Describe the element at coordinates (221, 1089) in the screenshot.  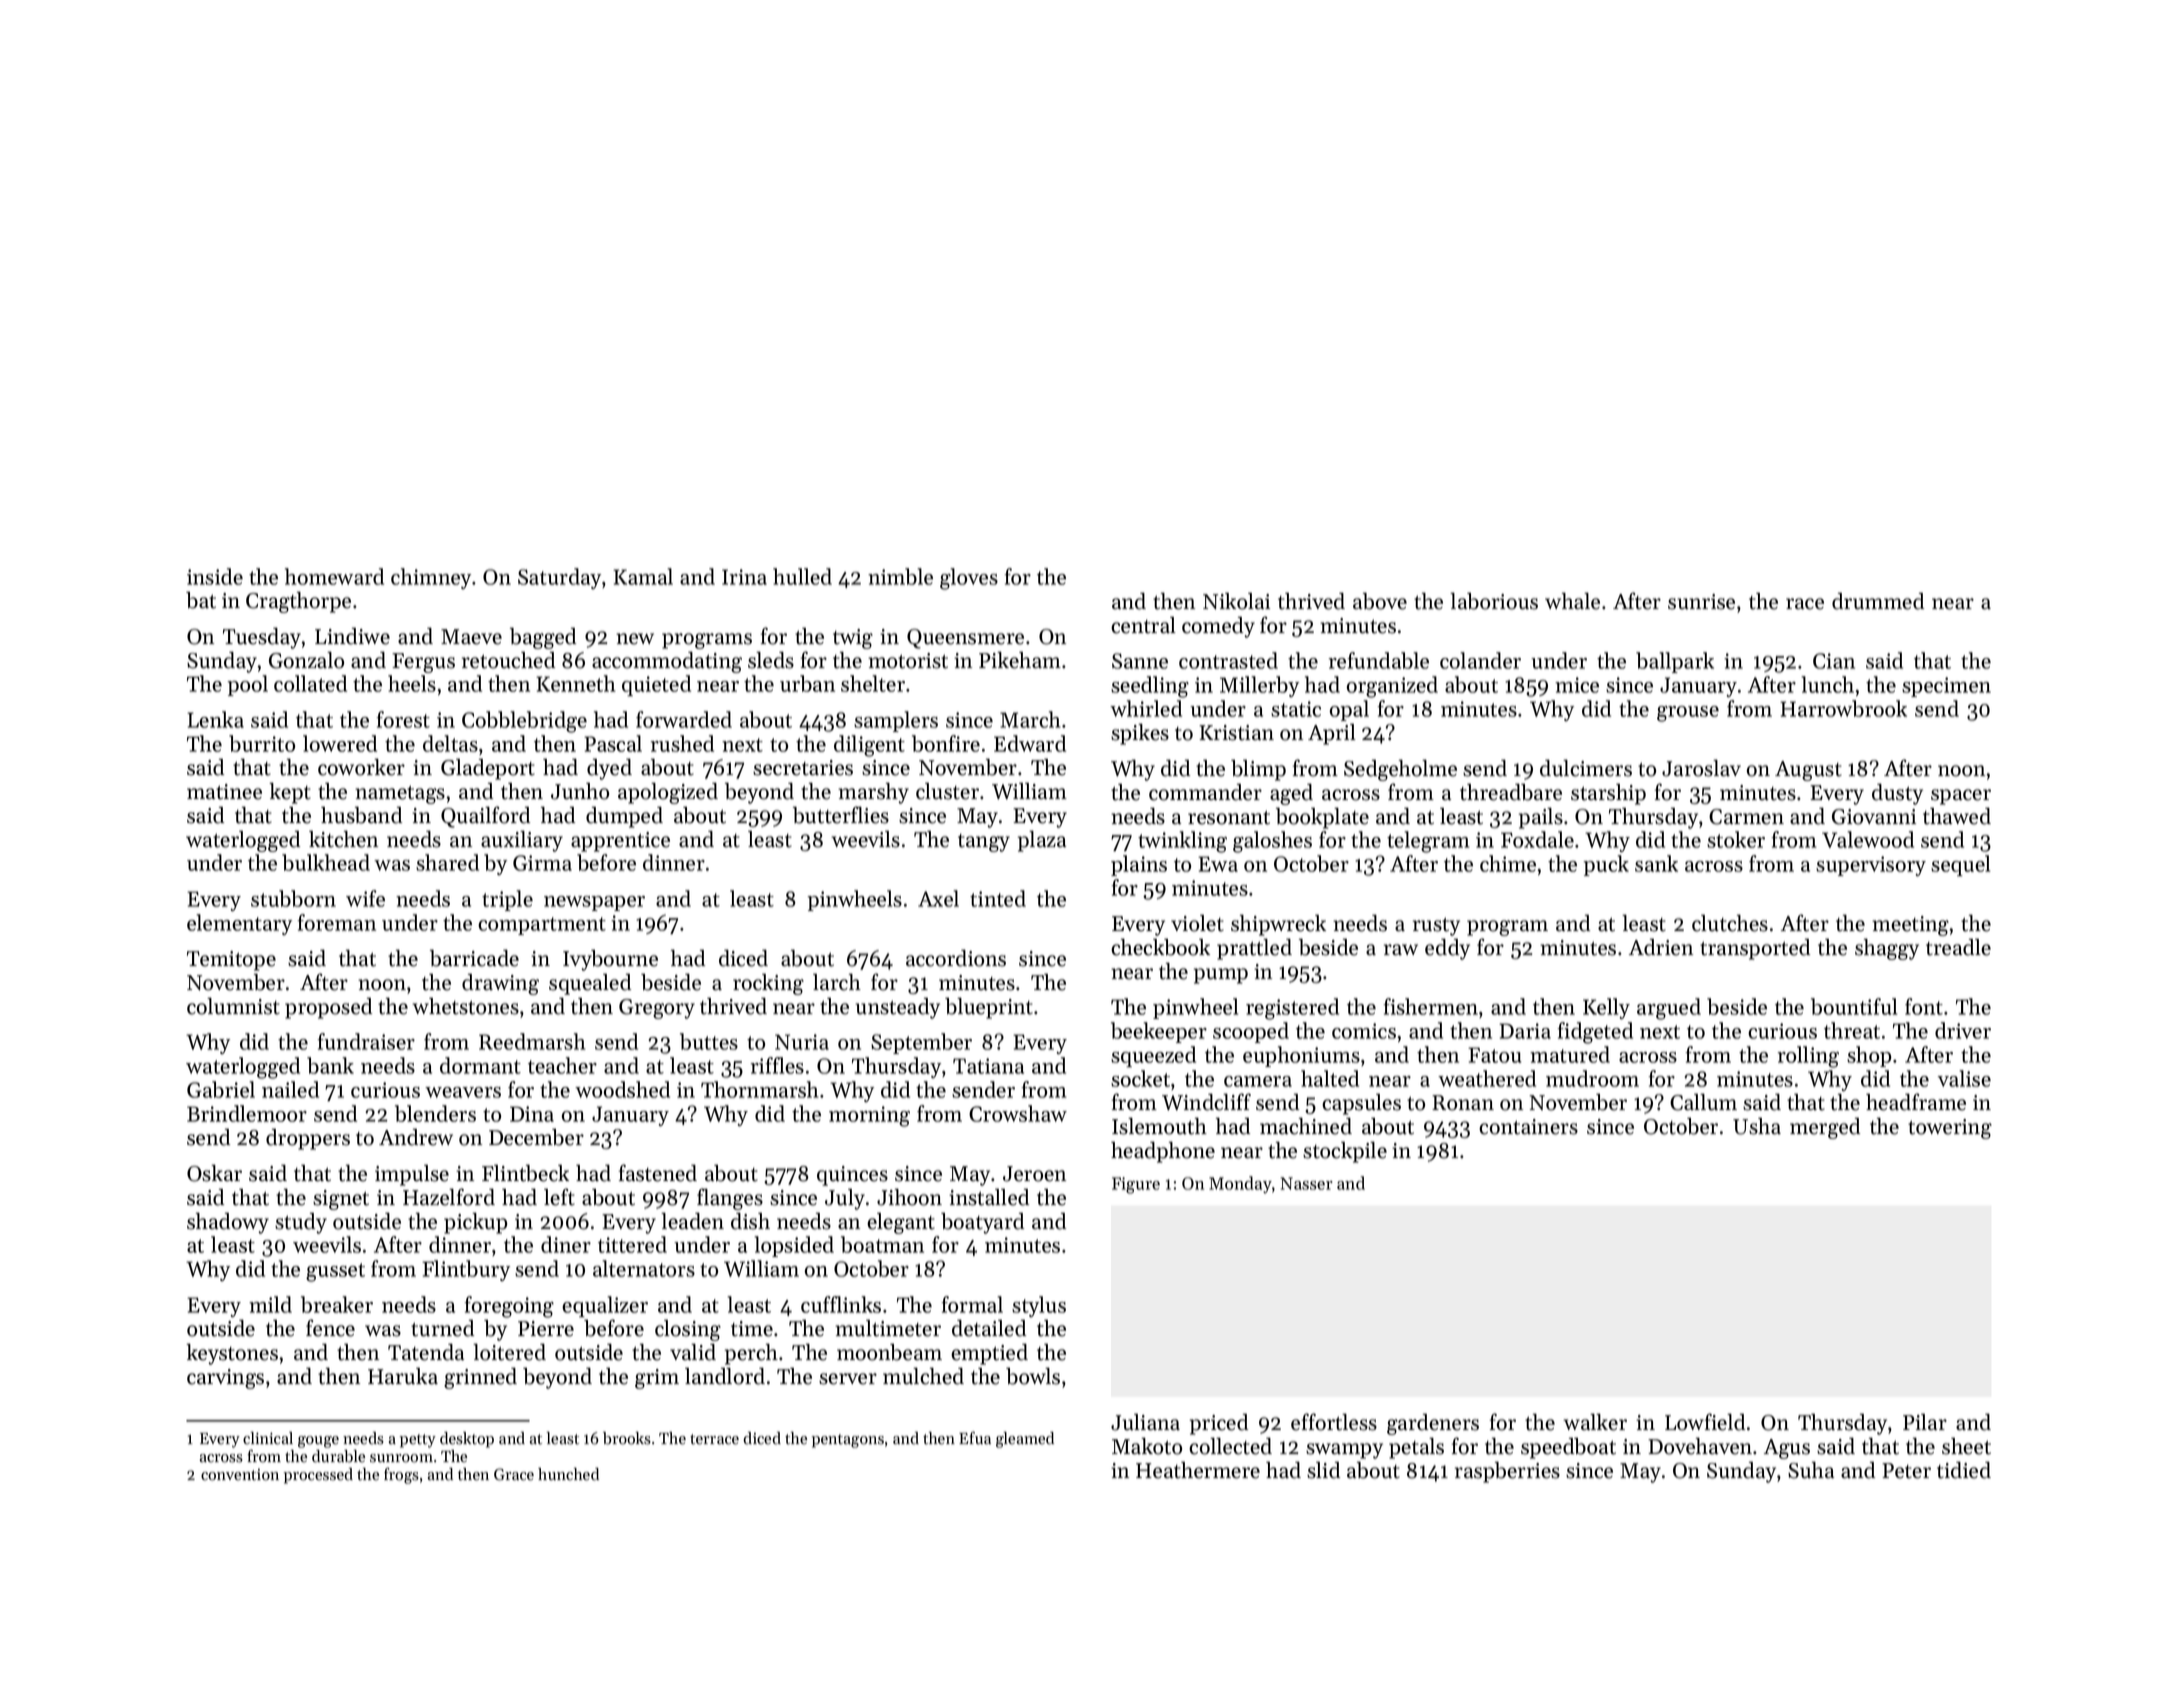
I see `Gabriel` at that location.
